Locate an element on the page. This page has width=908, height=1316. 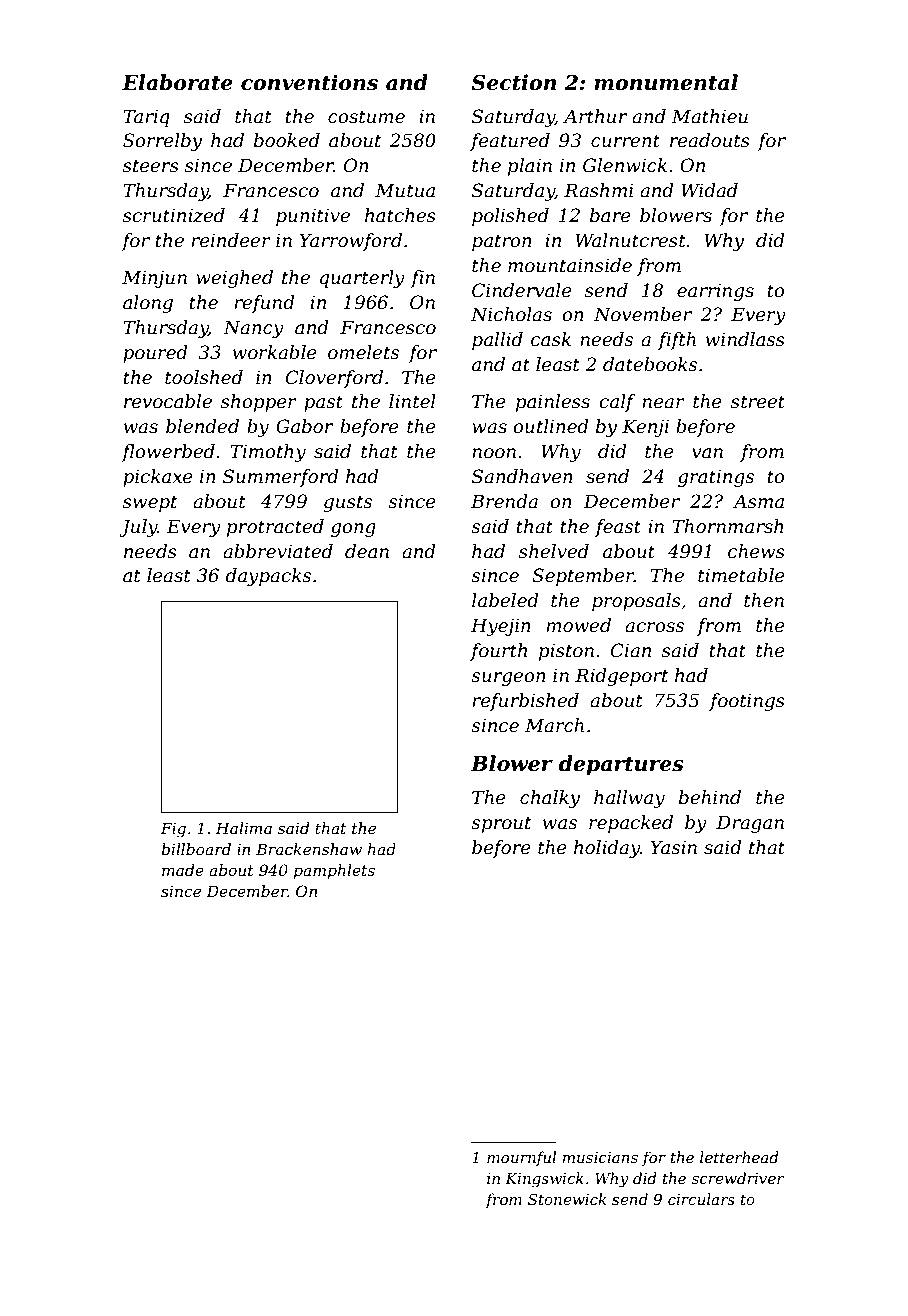
Fig is located at coordinates (173, 830).
